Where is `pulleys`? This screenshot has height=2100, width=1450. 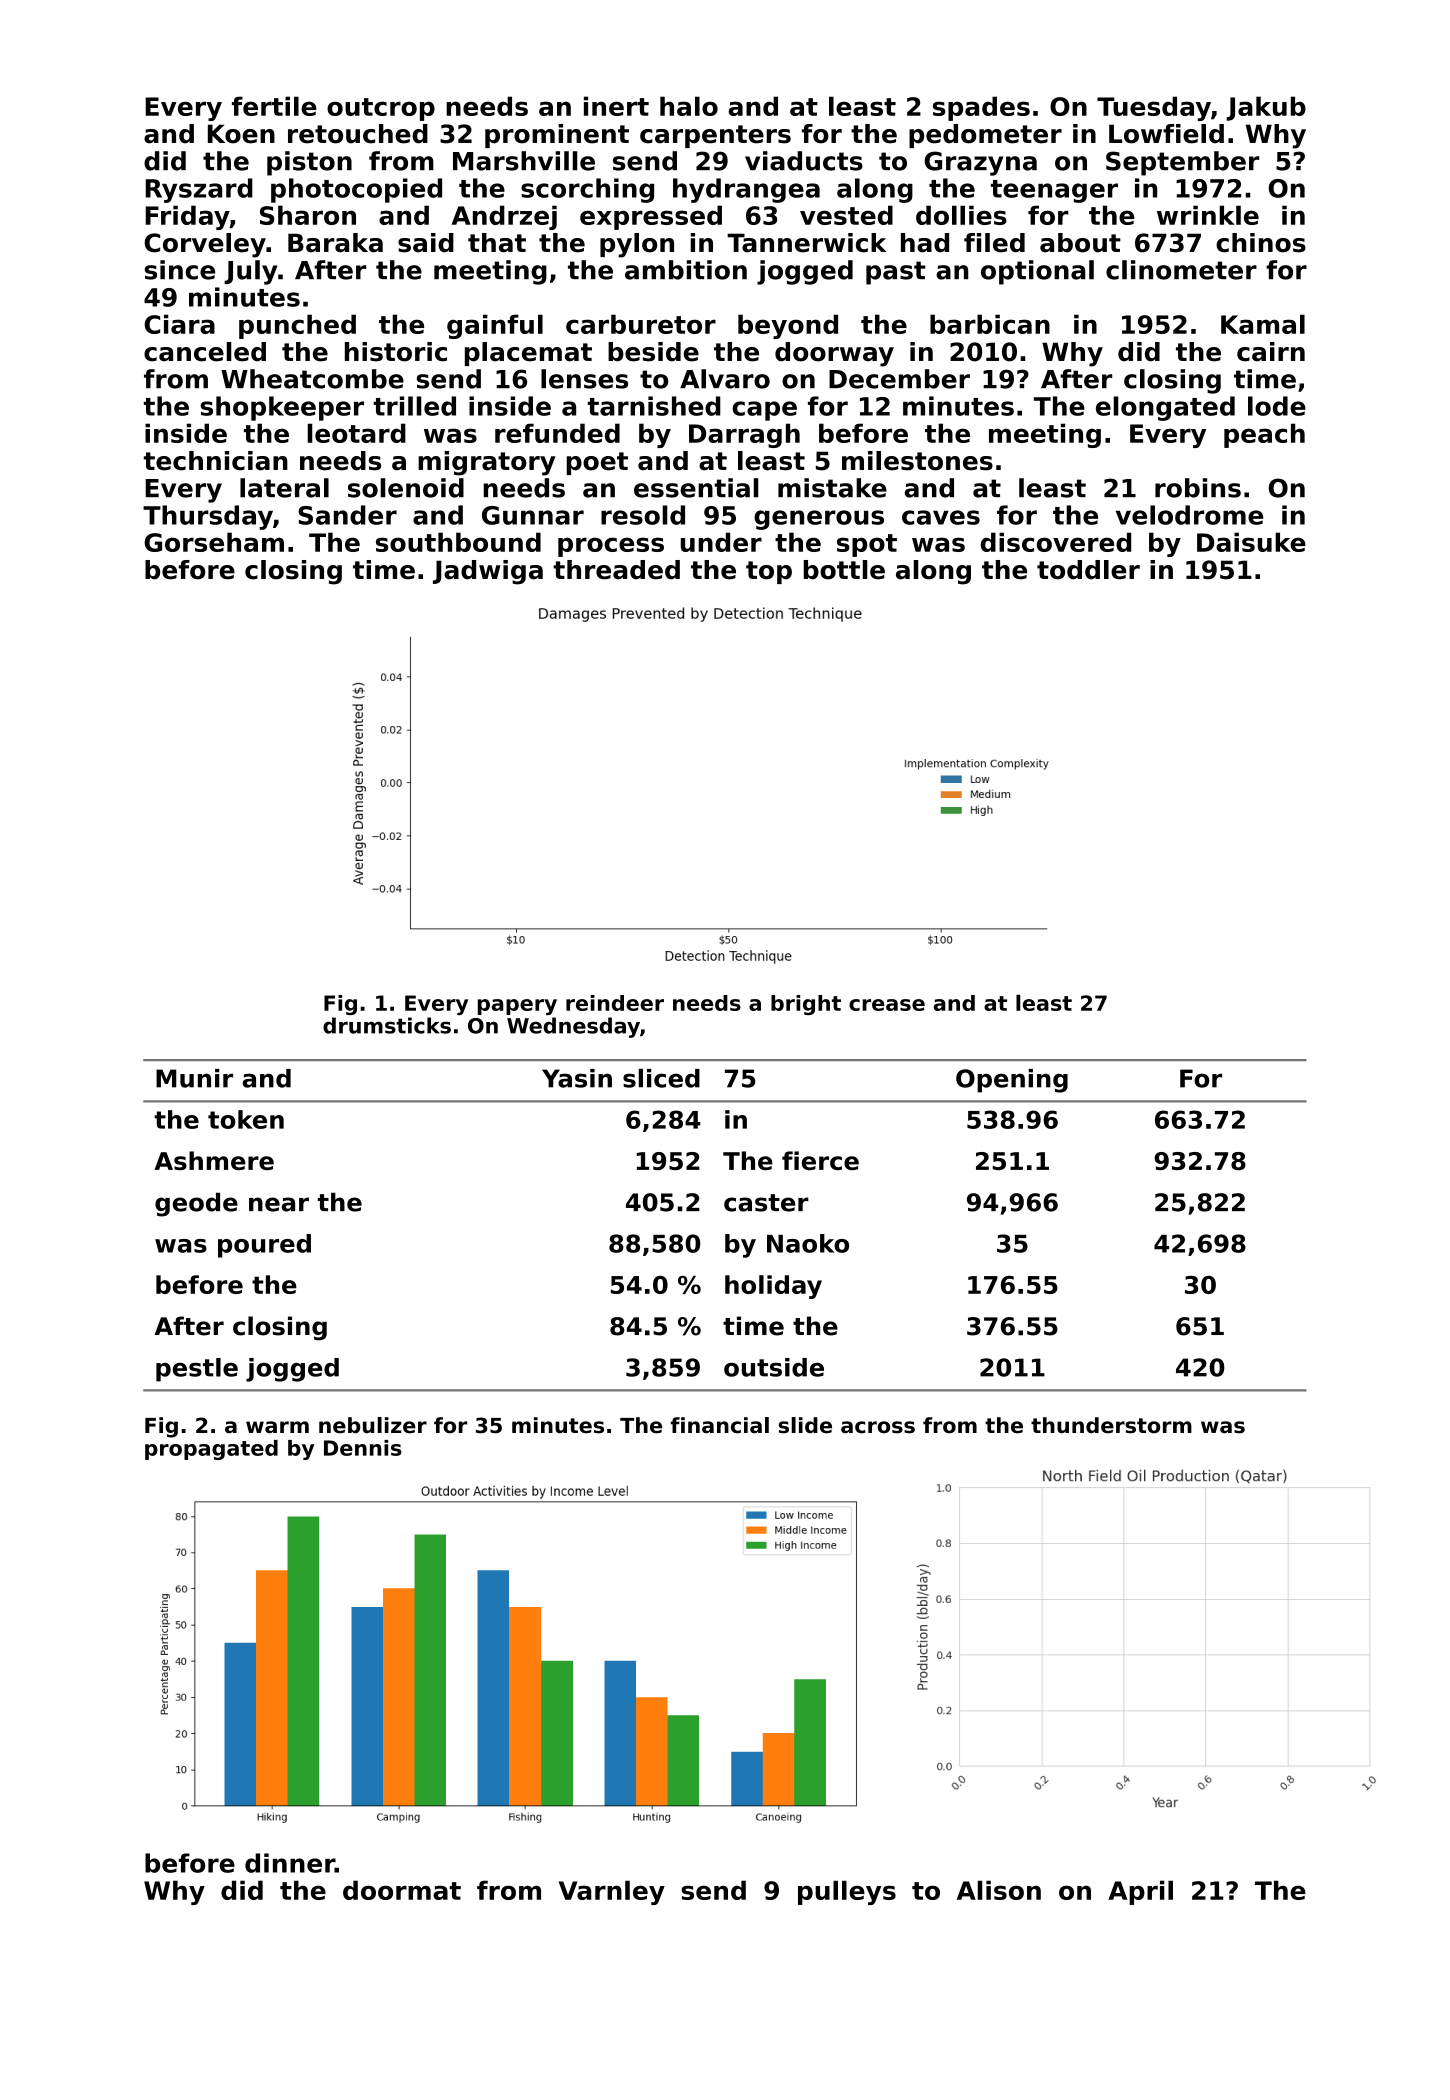
pulleys is located at coordinates (847, 1892).
